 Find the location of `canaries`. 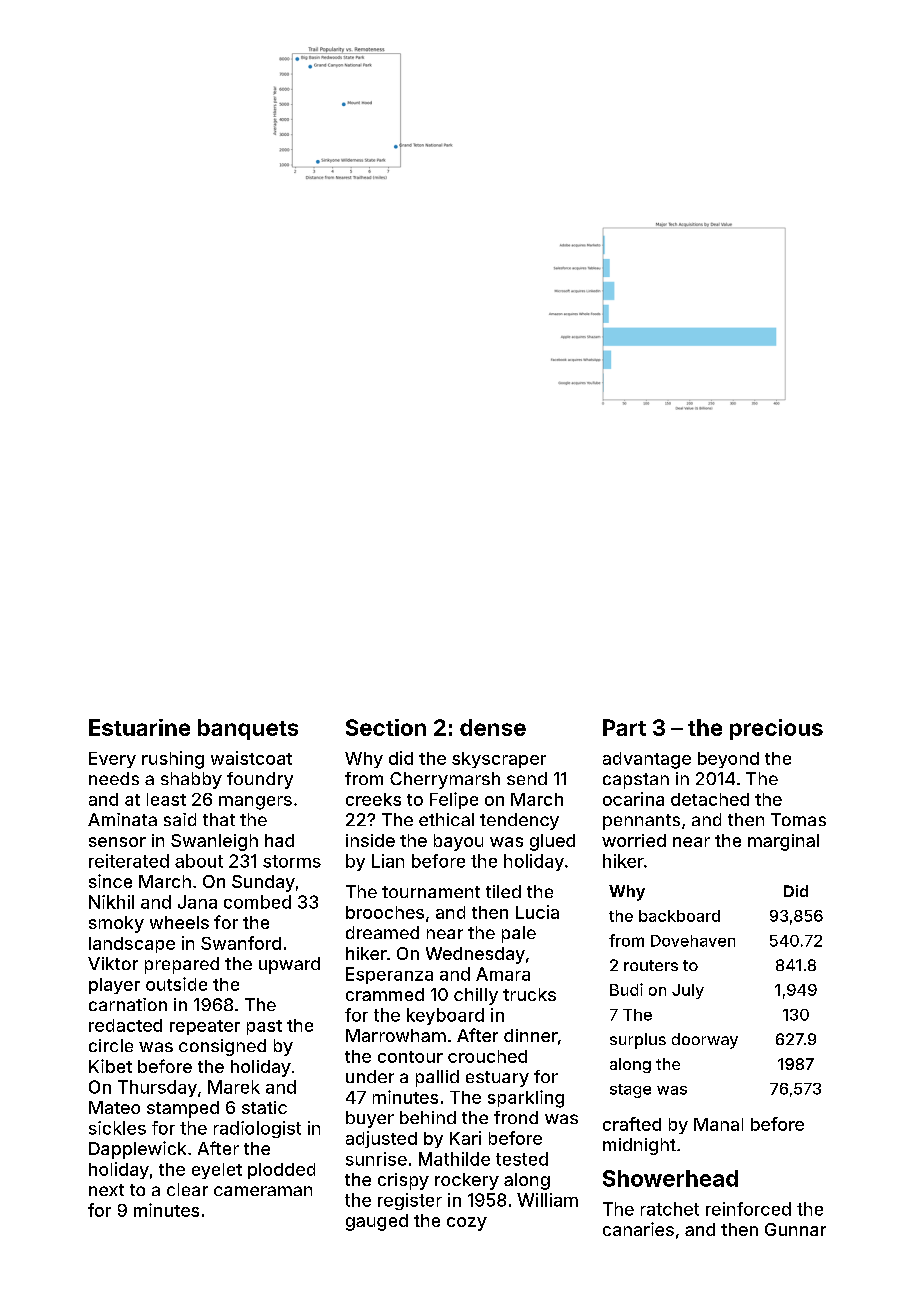

canaries is located at coordinates (638, 1229).
